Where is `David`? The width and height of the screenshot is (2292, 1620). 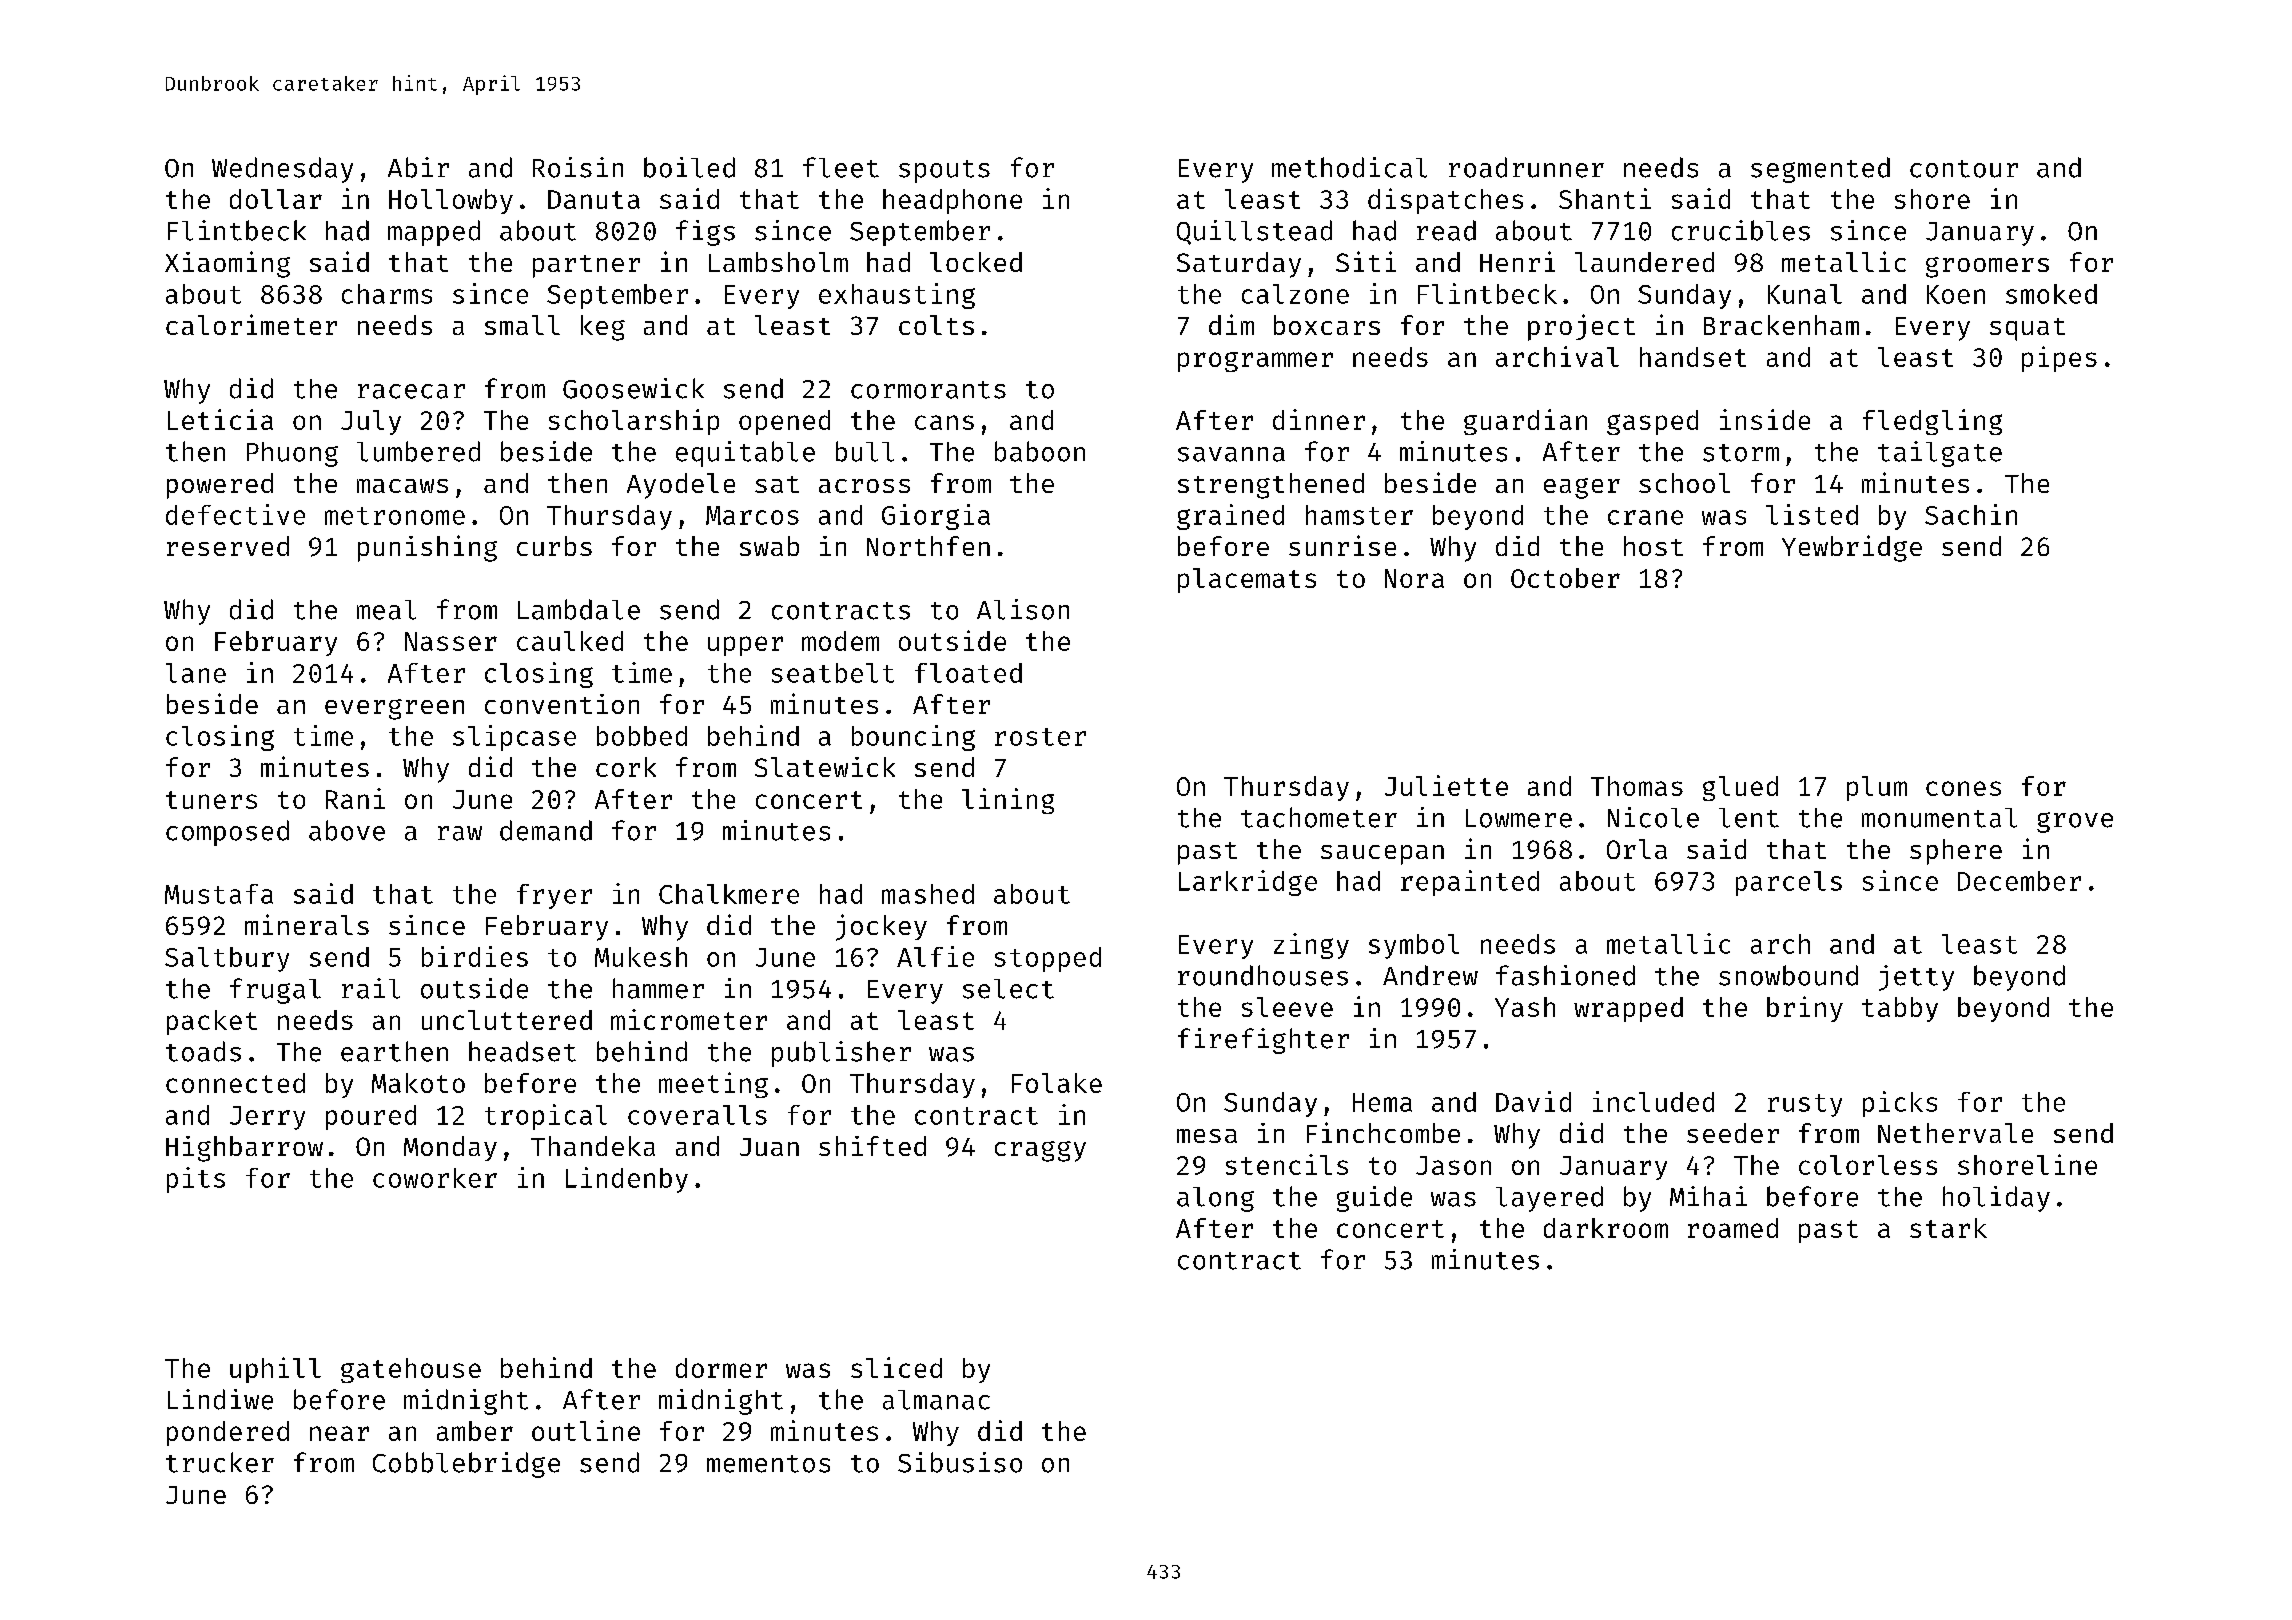
David is located at coordinates (1533, 1101).
